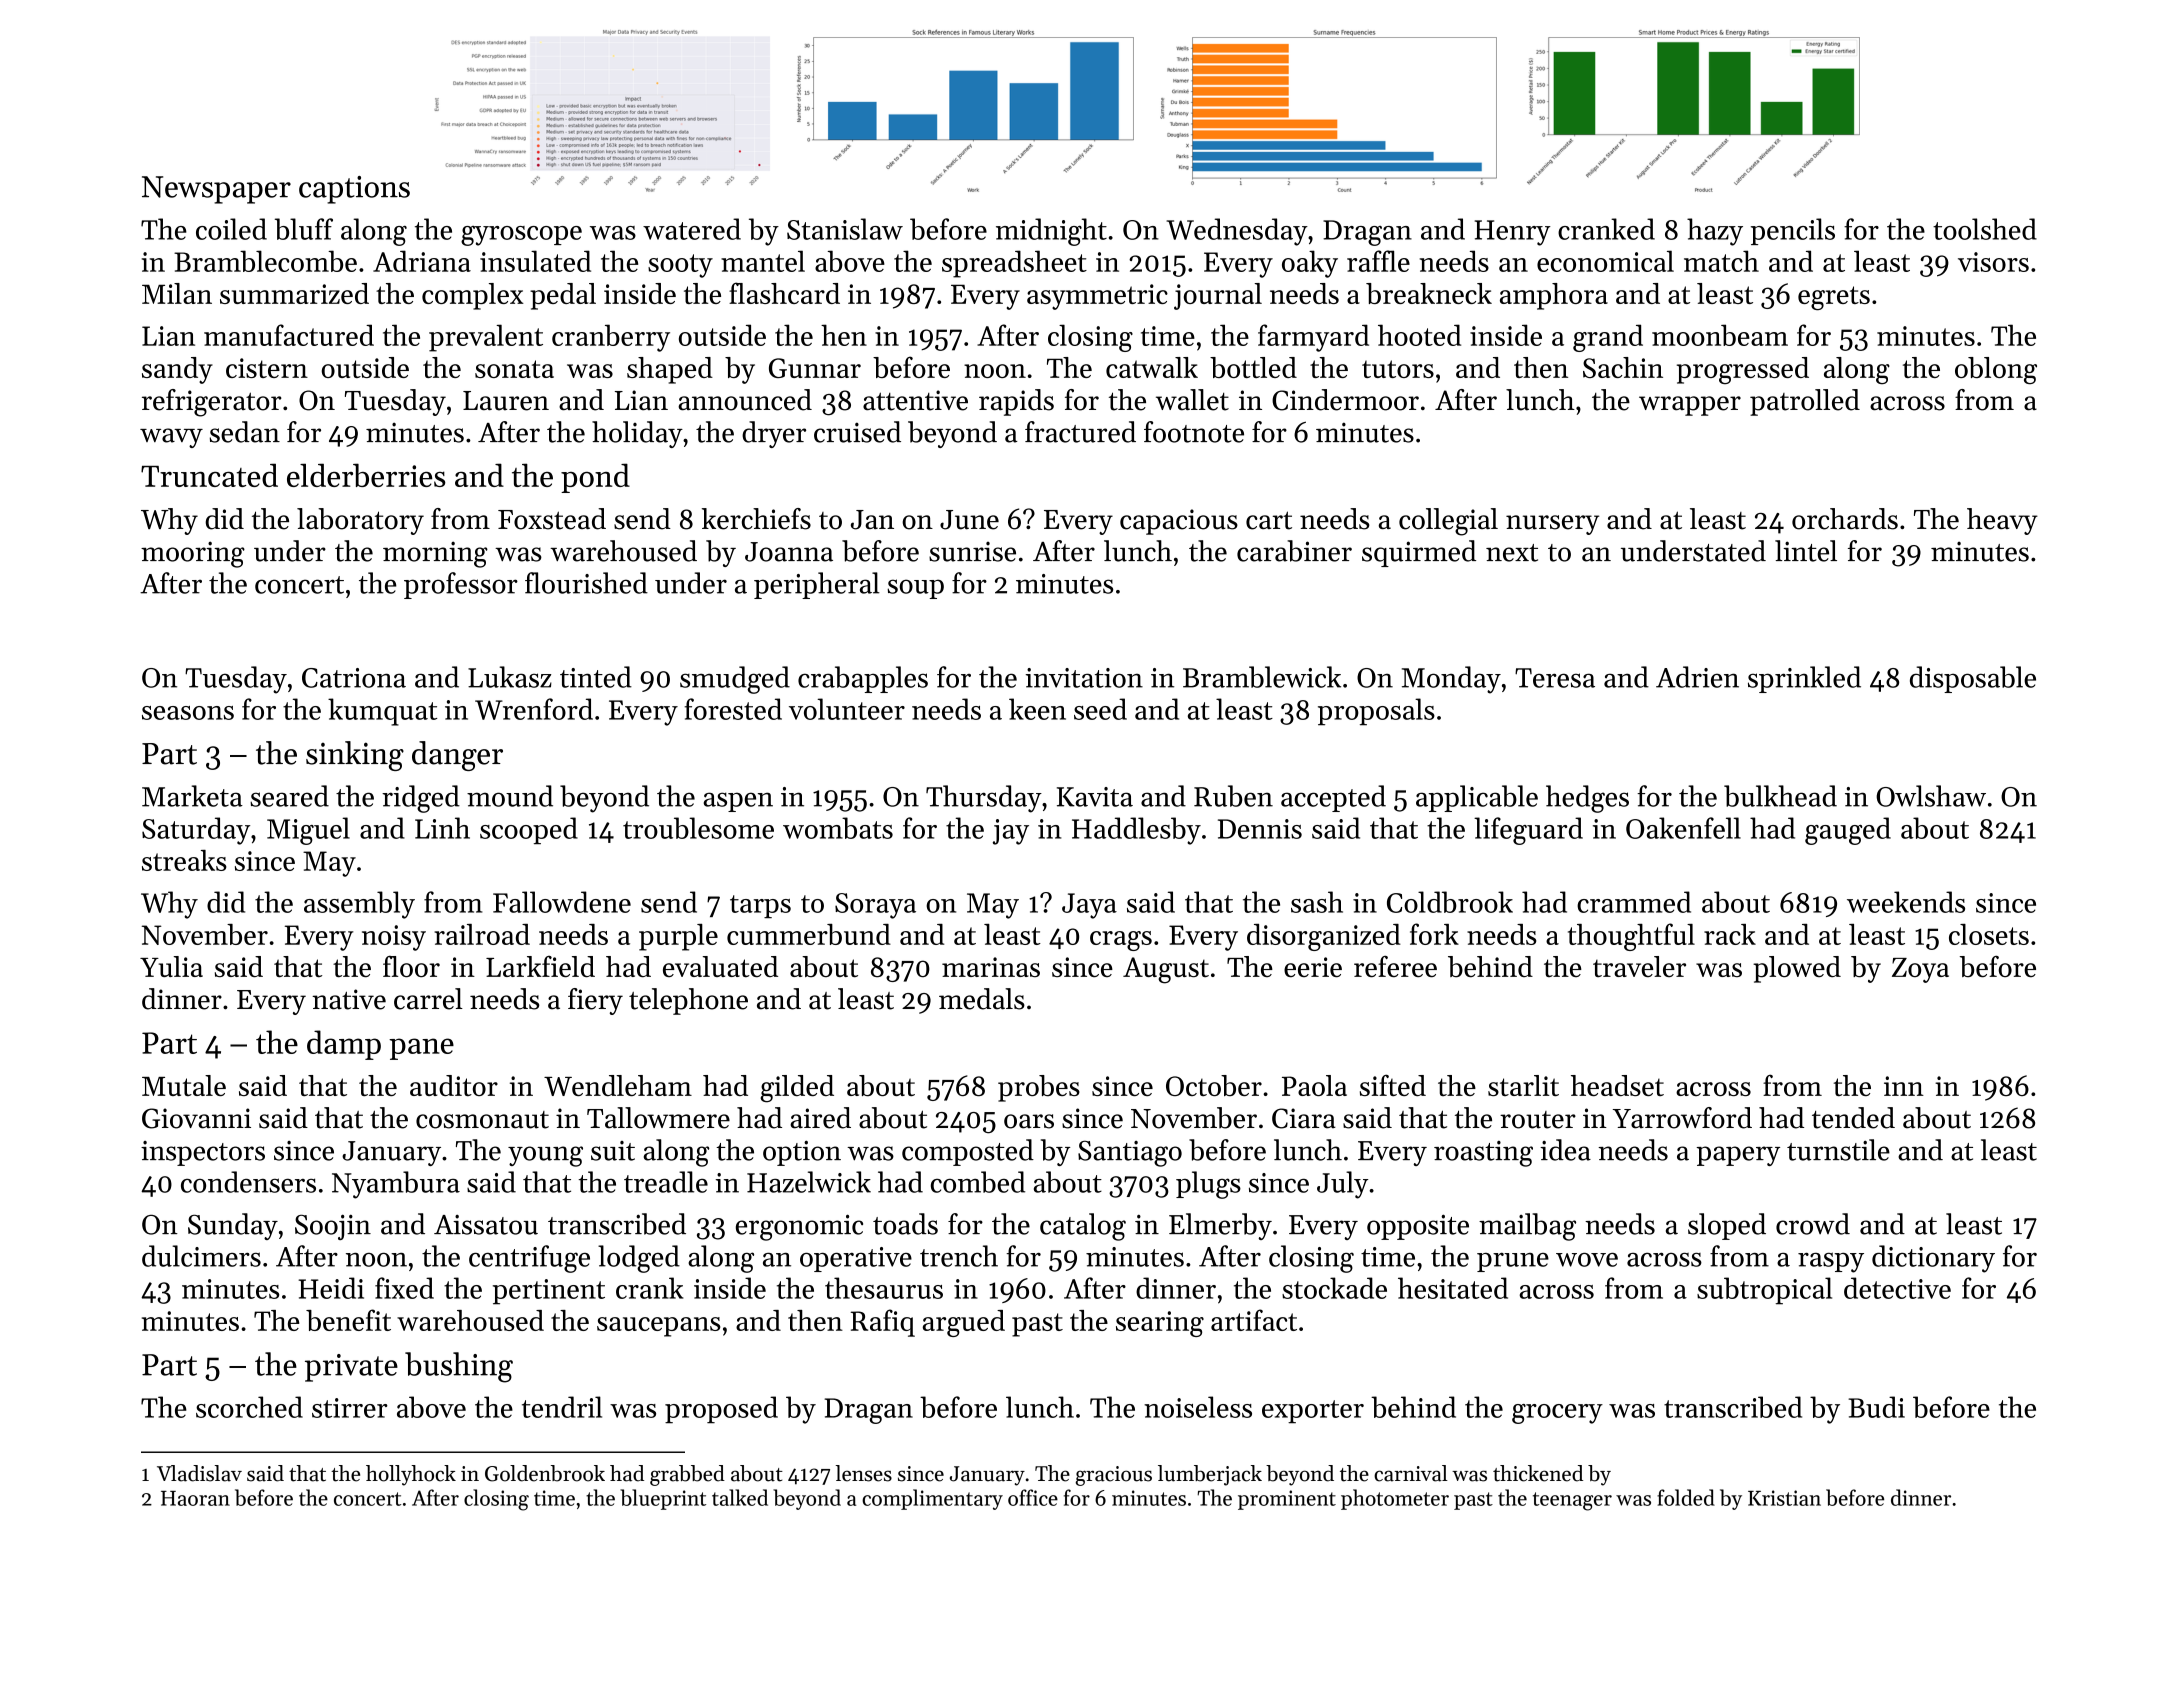 Image resolution: width=2178 pixels, height=1683 pixels. What do you see at coordinates (563, 296) in the image?
I see `pedal` at bounding box center [563, 296].
